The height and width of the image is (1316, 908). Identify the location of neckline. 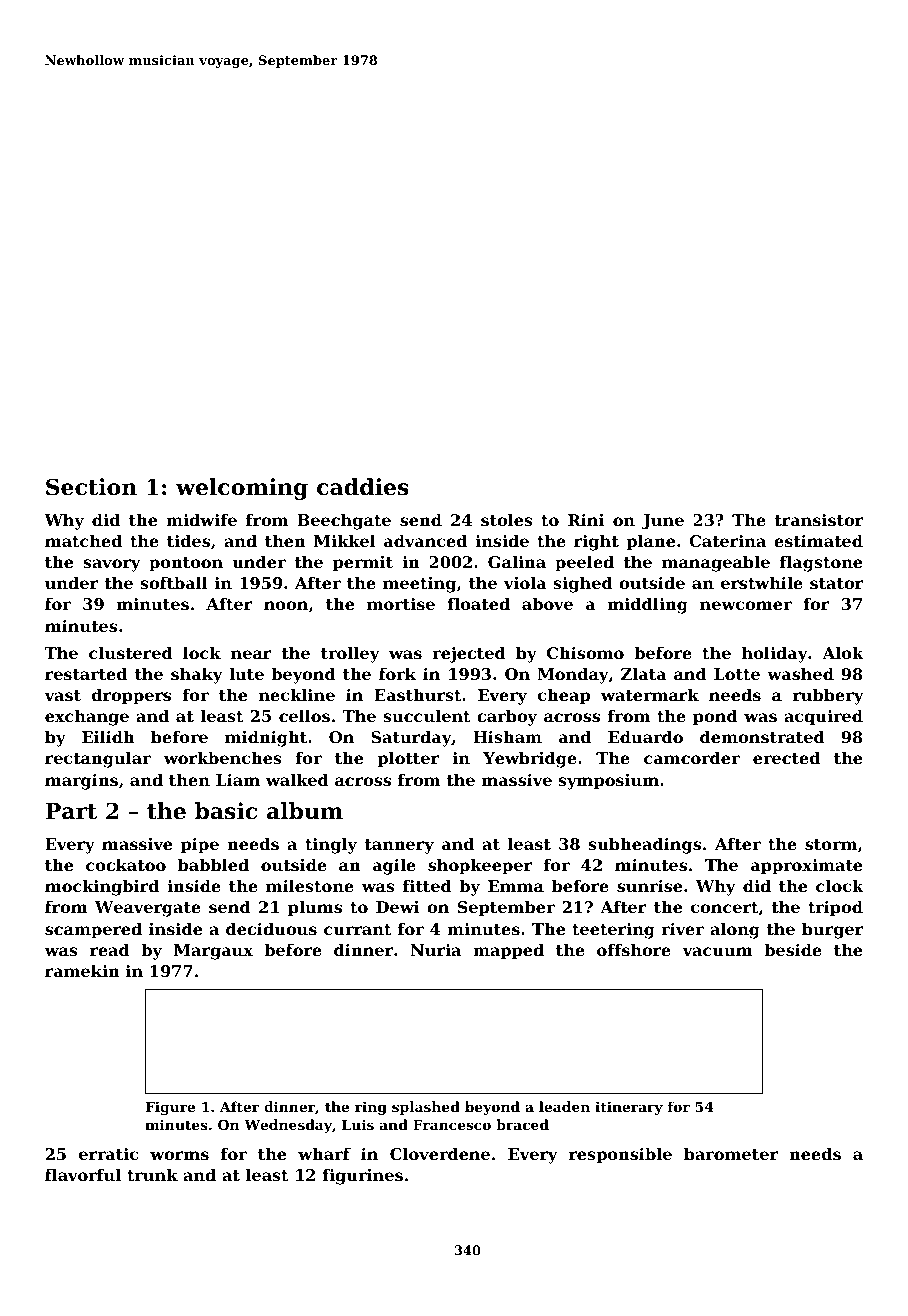
(297, 695).
